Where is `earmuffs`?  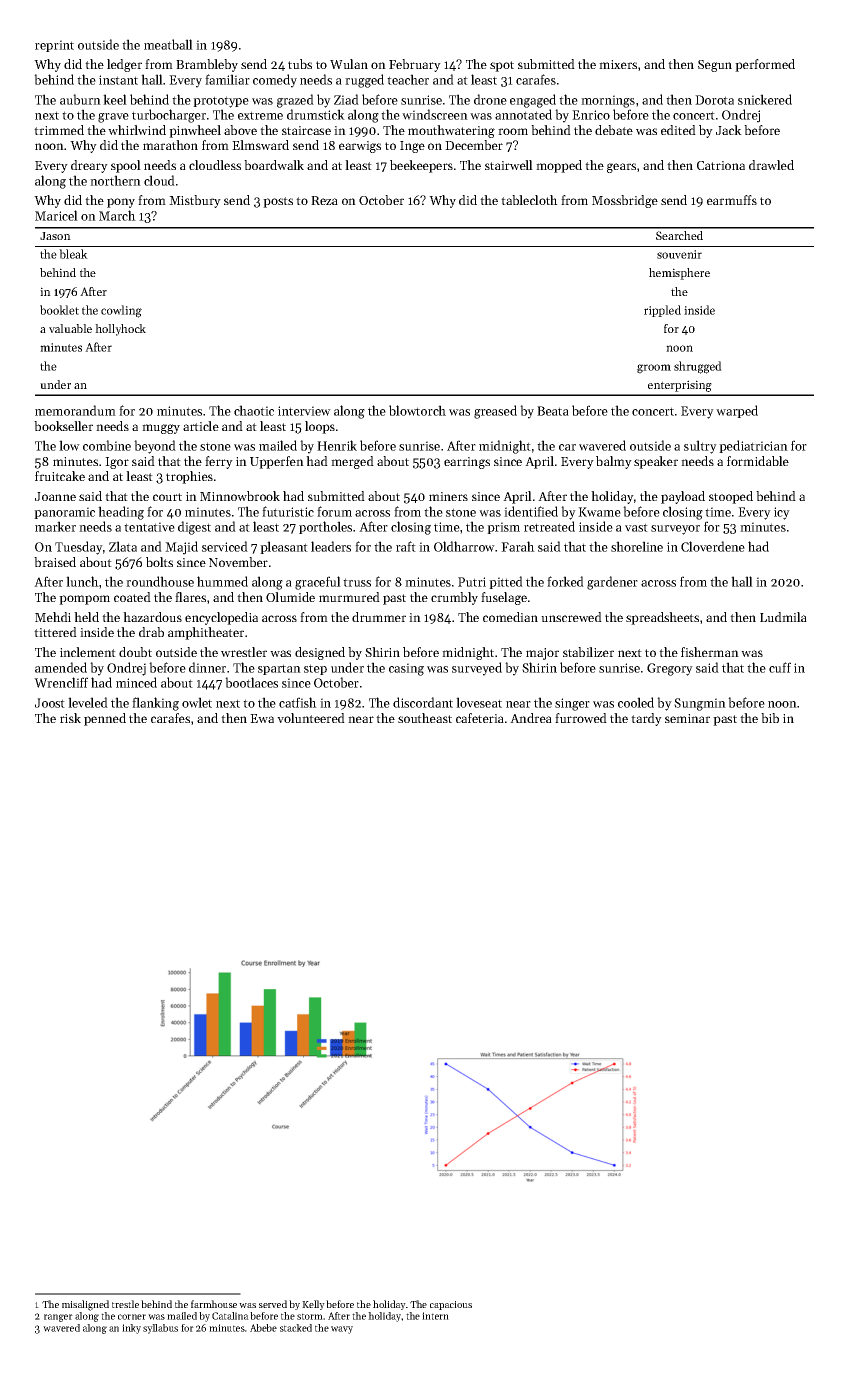 earmuffs is located at coordinates (732, 200).
